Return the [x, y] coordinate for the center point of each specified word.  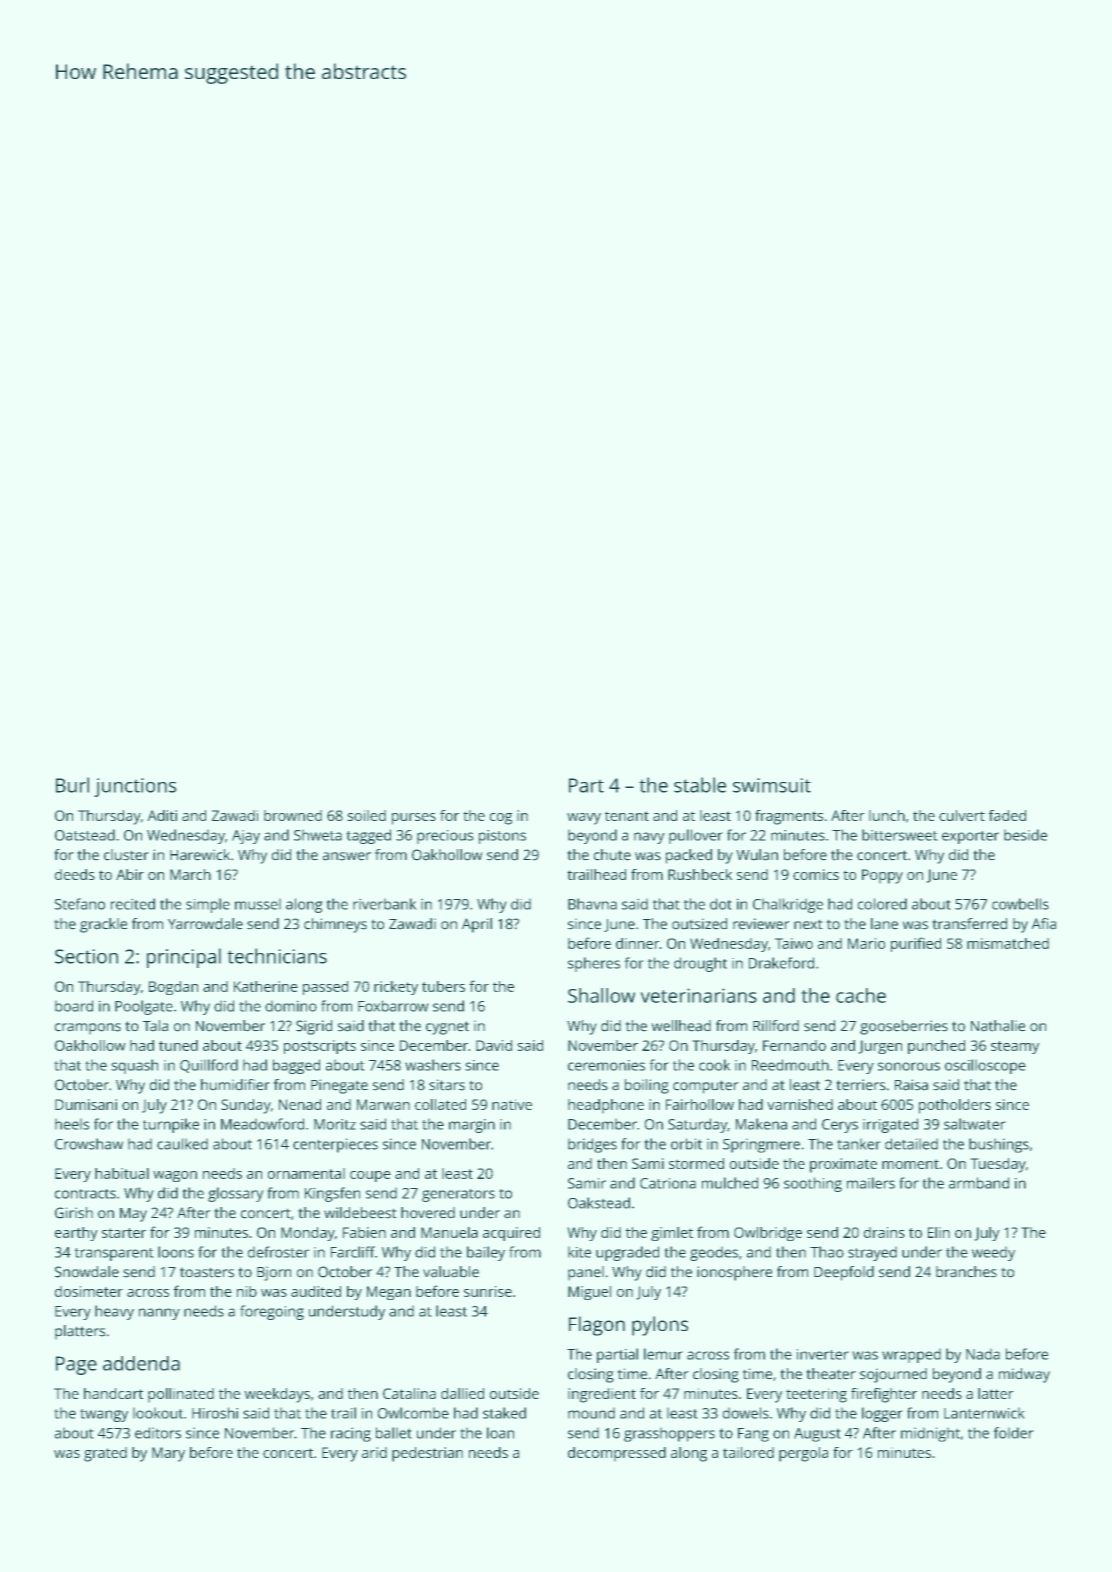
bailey [486, 1253]
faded [1007, 815]
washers [433, 1065]
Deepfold [844, 1273]
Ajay [246, 837]
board [74, 1006]
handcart [113, 1393]
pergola [803, 1454]
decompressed [617, 1454]
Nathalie [998, 1026]
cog [501, 819]
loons [176, 1252]
